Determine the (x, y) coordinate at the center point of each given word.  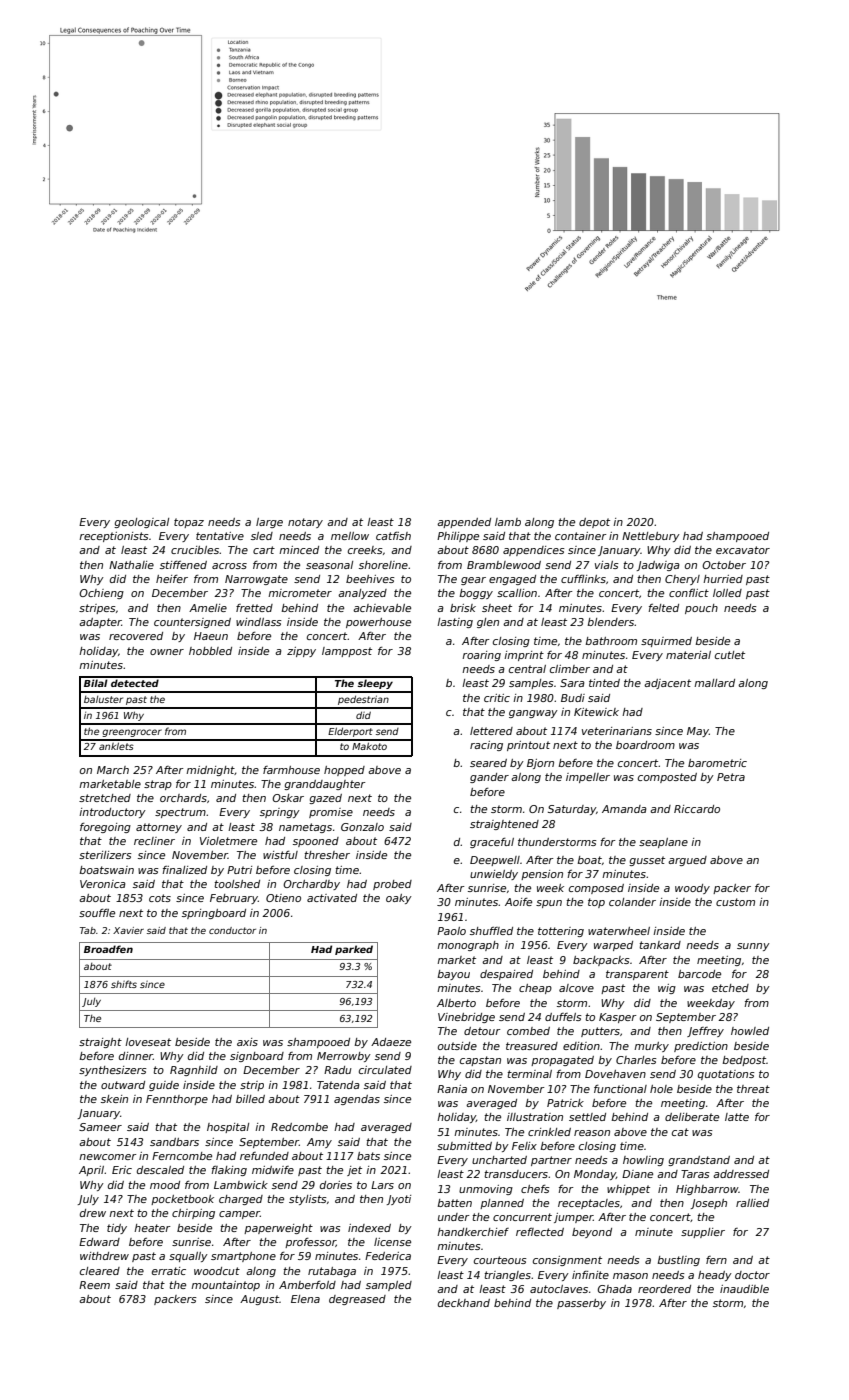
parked (354, 950)
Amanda (624, 809)
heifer (172, 579)
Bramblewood (504, 565)
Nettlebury (651, 537)
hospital (228, 1128)
